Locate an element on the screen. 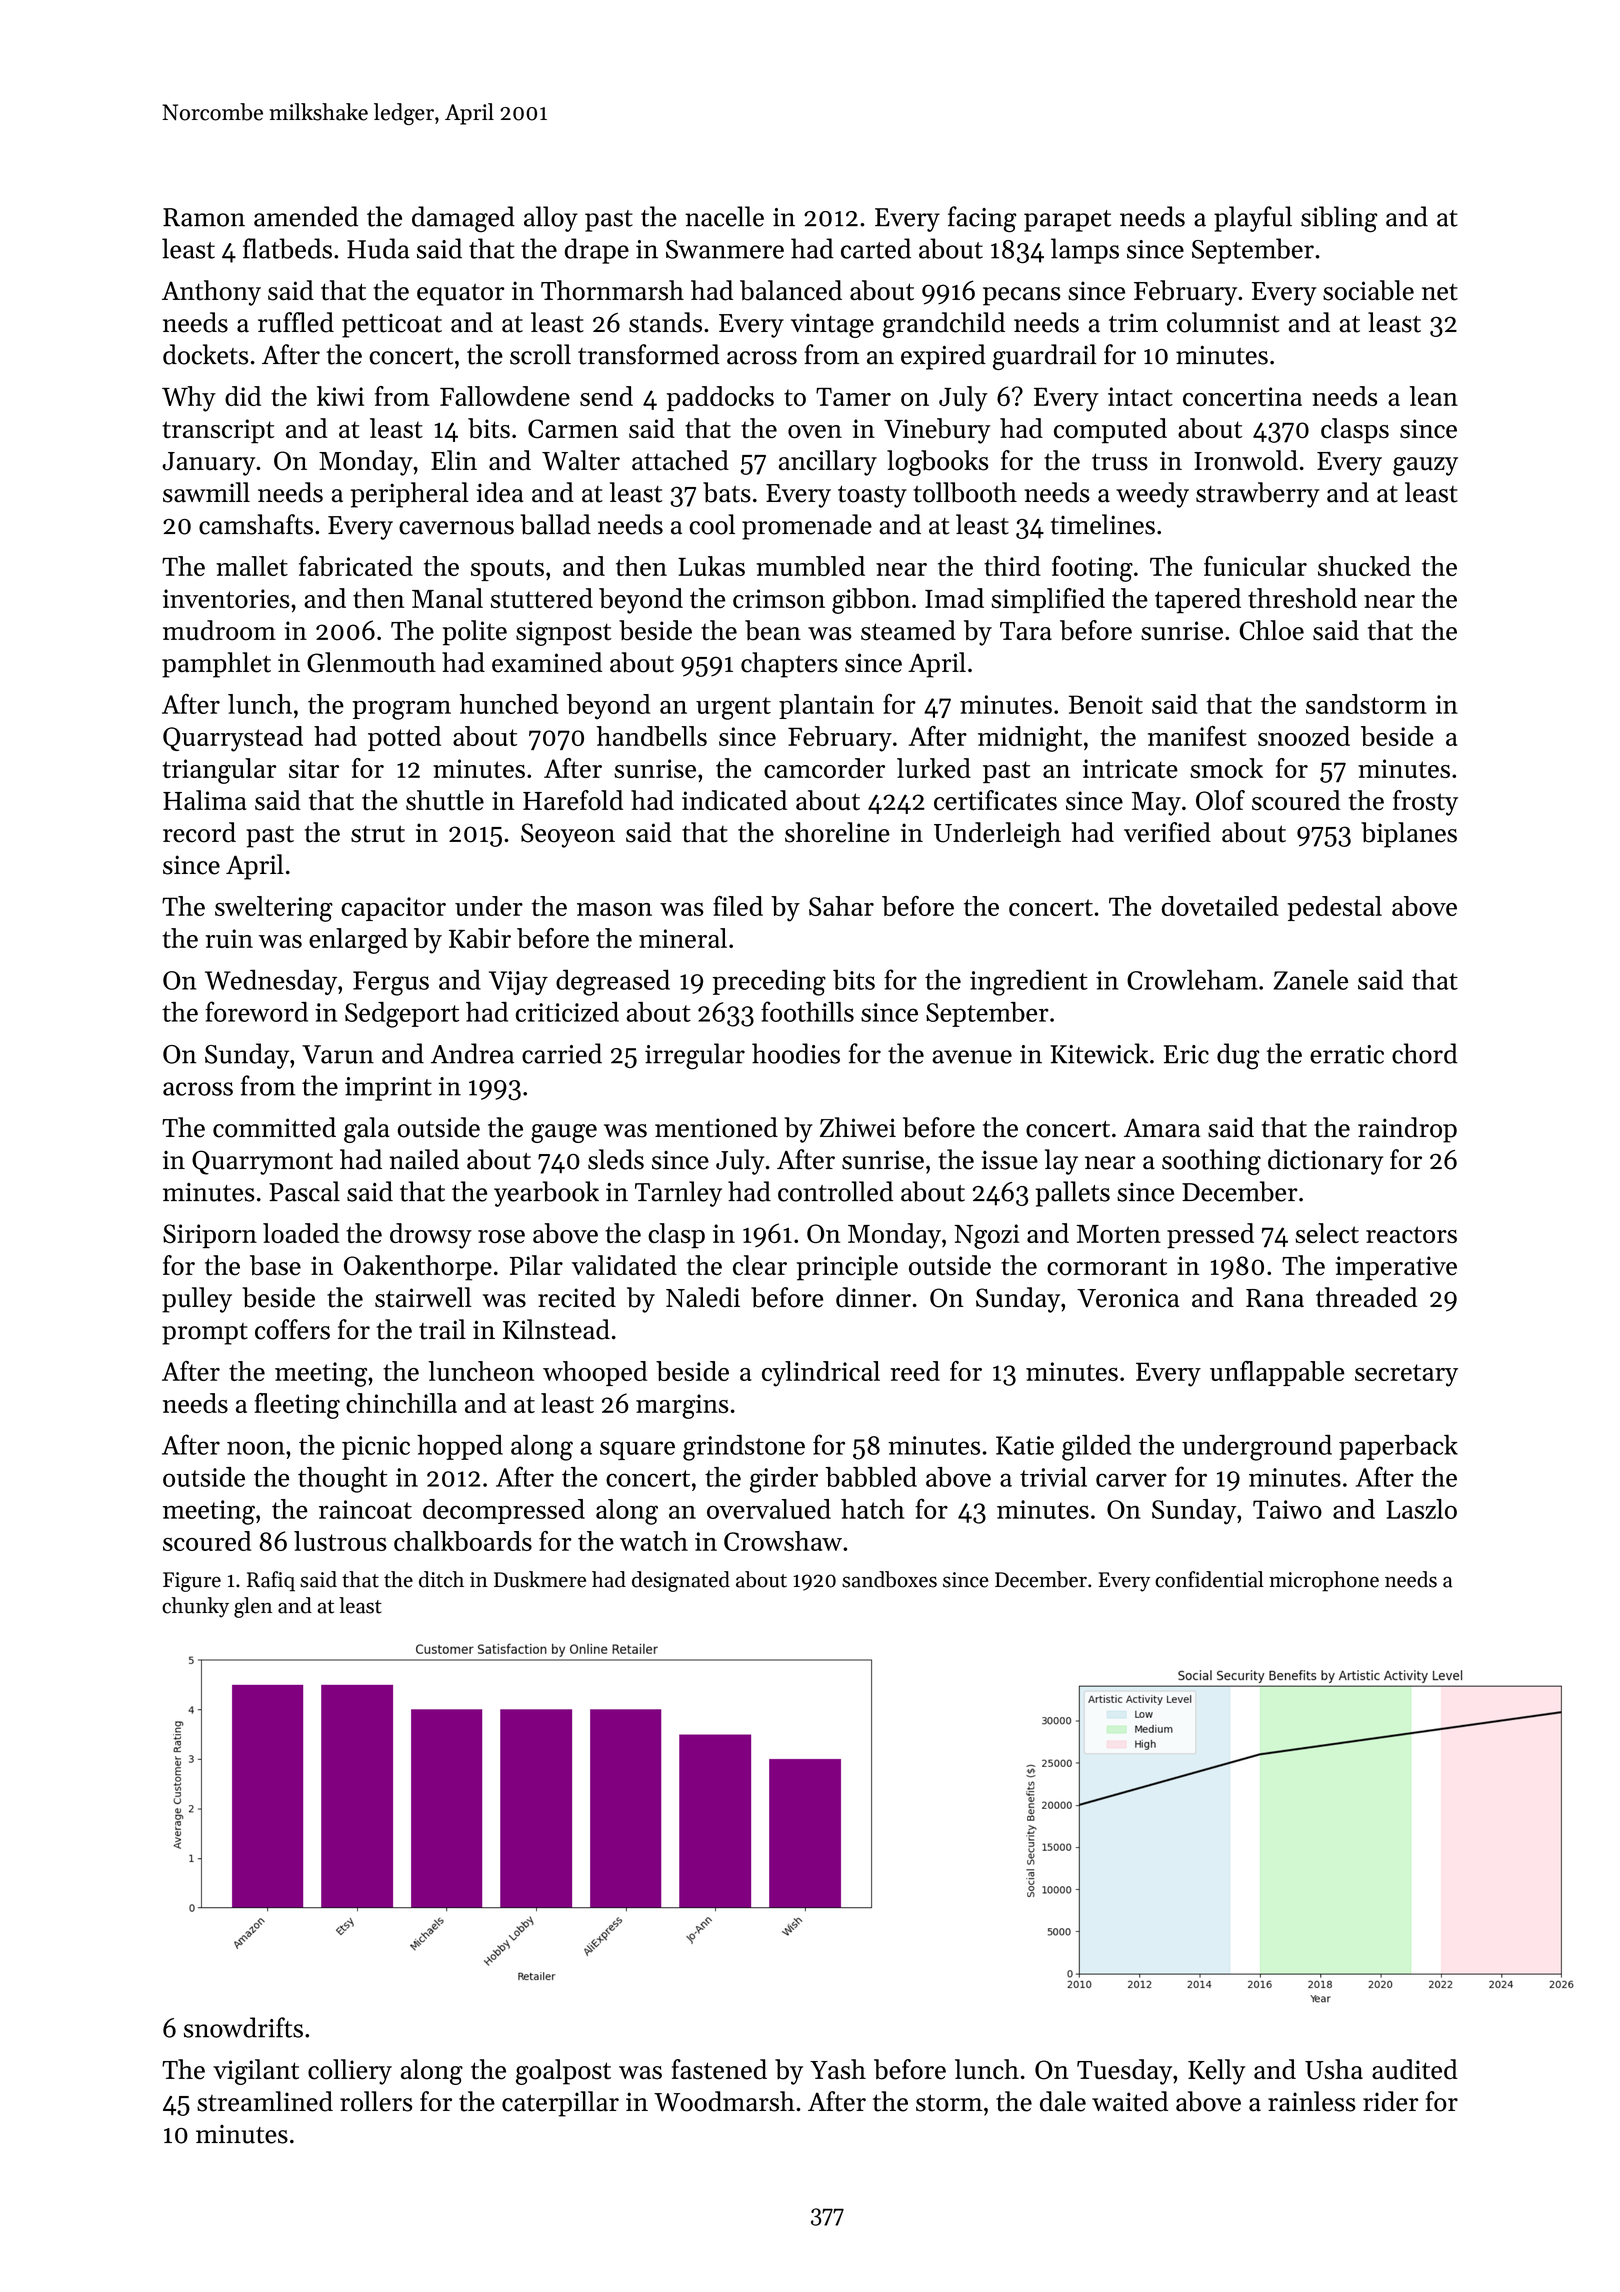 Image resolution: width=1620 pixels, height=2292 pixels. Zhiwei is located at coordinates (858, 1127).
